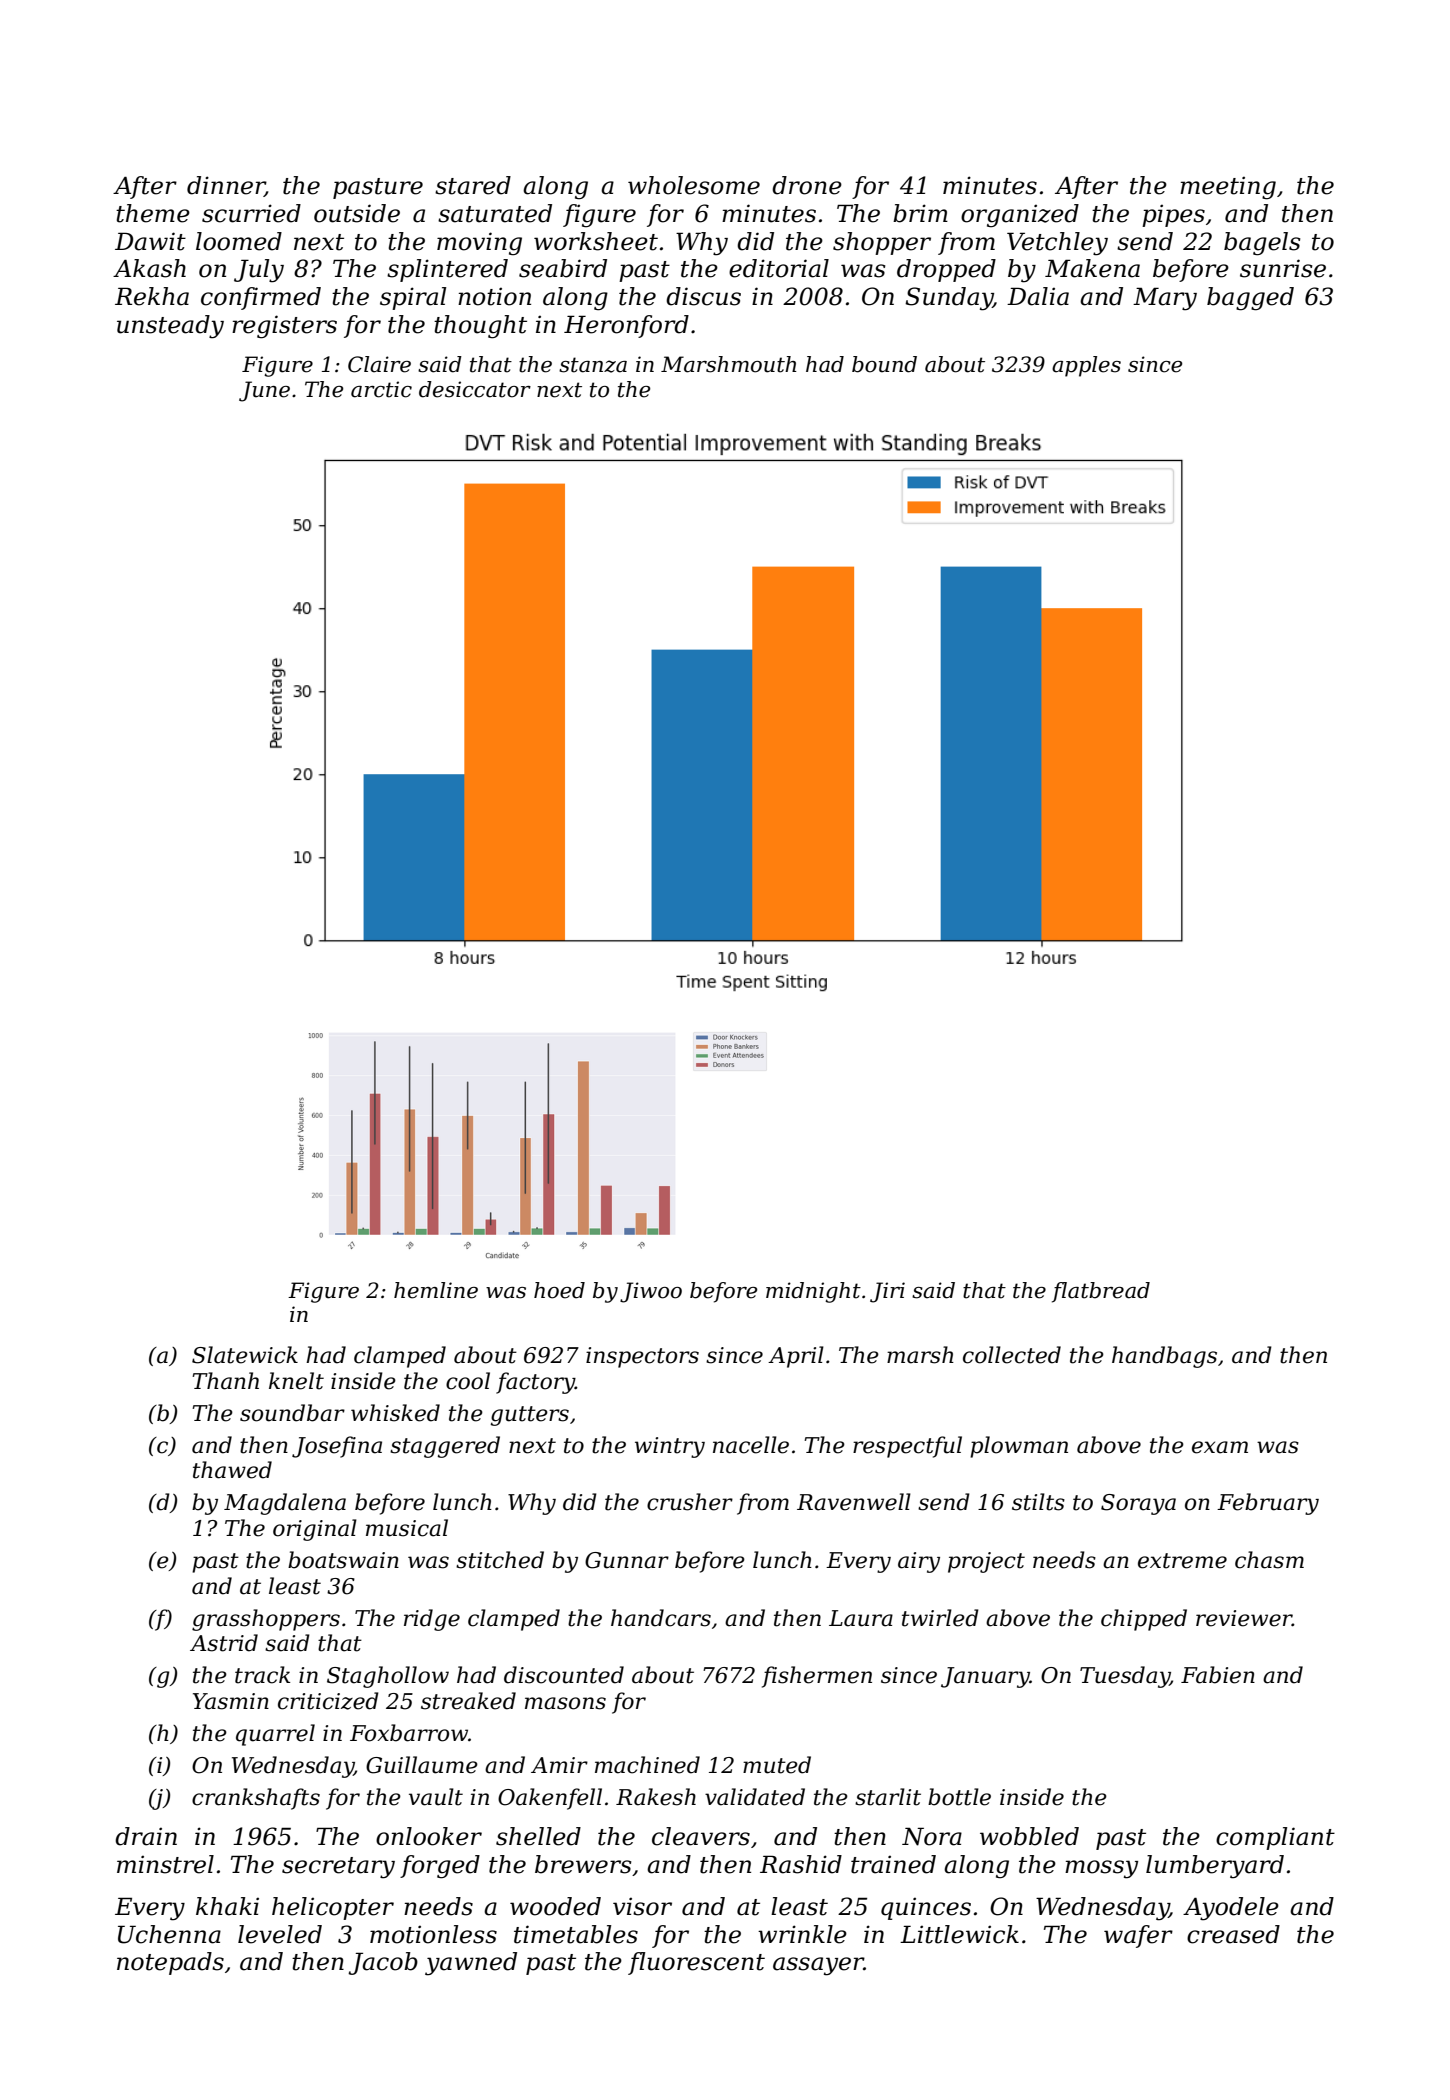 The width and height of the page is (1450, 2100). I want to click on organized, so click(1020, 215).
